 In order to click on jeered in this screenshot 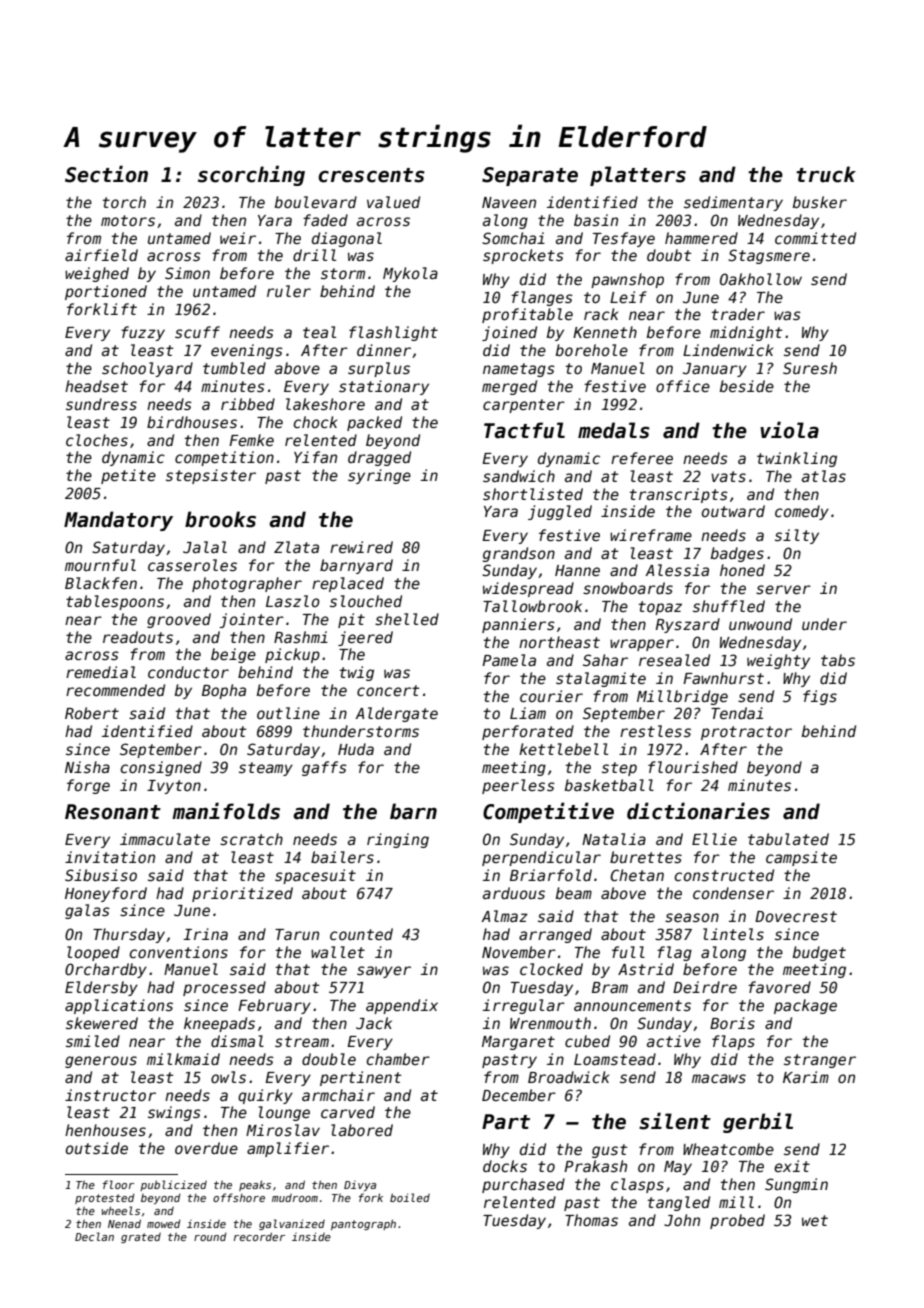, I will do `click(365, 638)`.
